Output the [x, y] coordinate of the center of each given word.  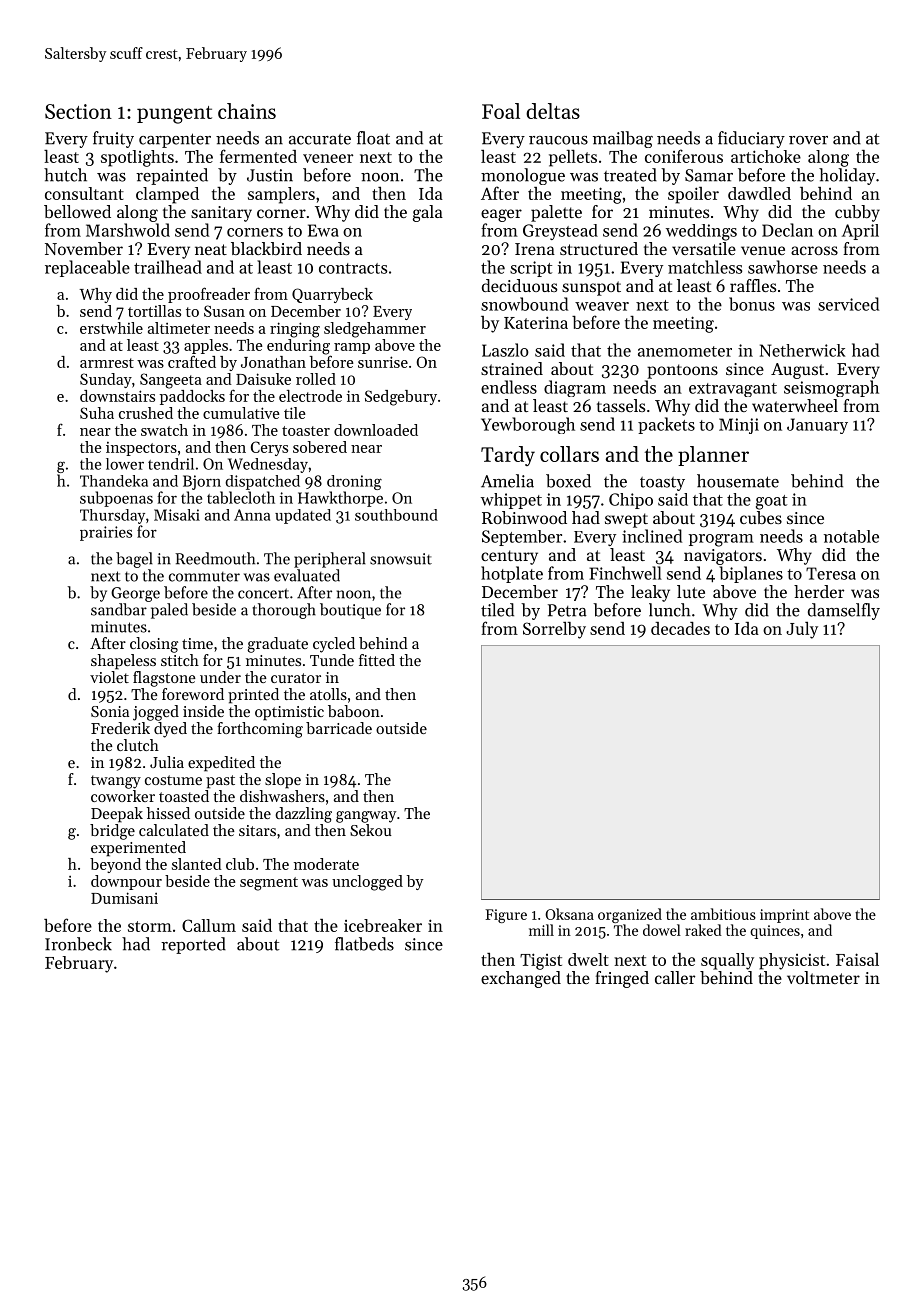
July [802, 630]
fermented [258, 156]
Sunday [106, 380]
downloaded [376, 430]
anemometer [685, 351]
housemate [738, 481]
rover [808, 140]
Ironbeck [78, 944]
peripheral [330, 560]
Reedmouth [215, 558]
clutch [138, 745]
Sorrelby [554, 630]
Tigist [541, 961]
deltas [553, 111]
